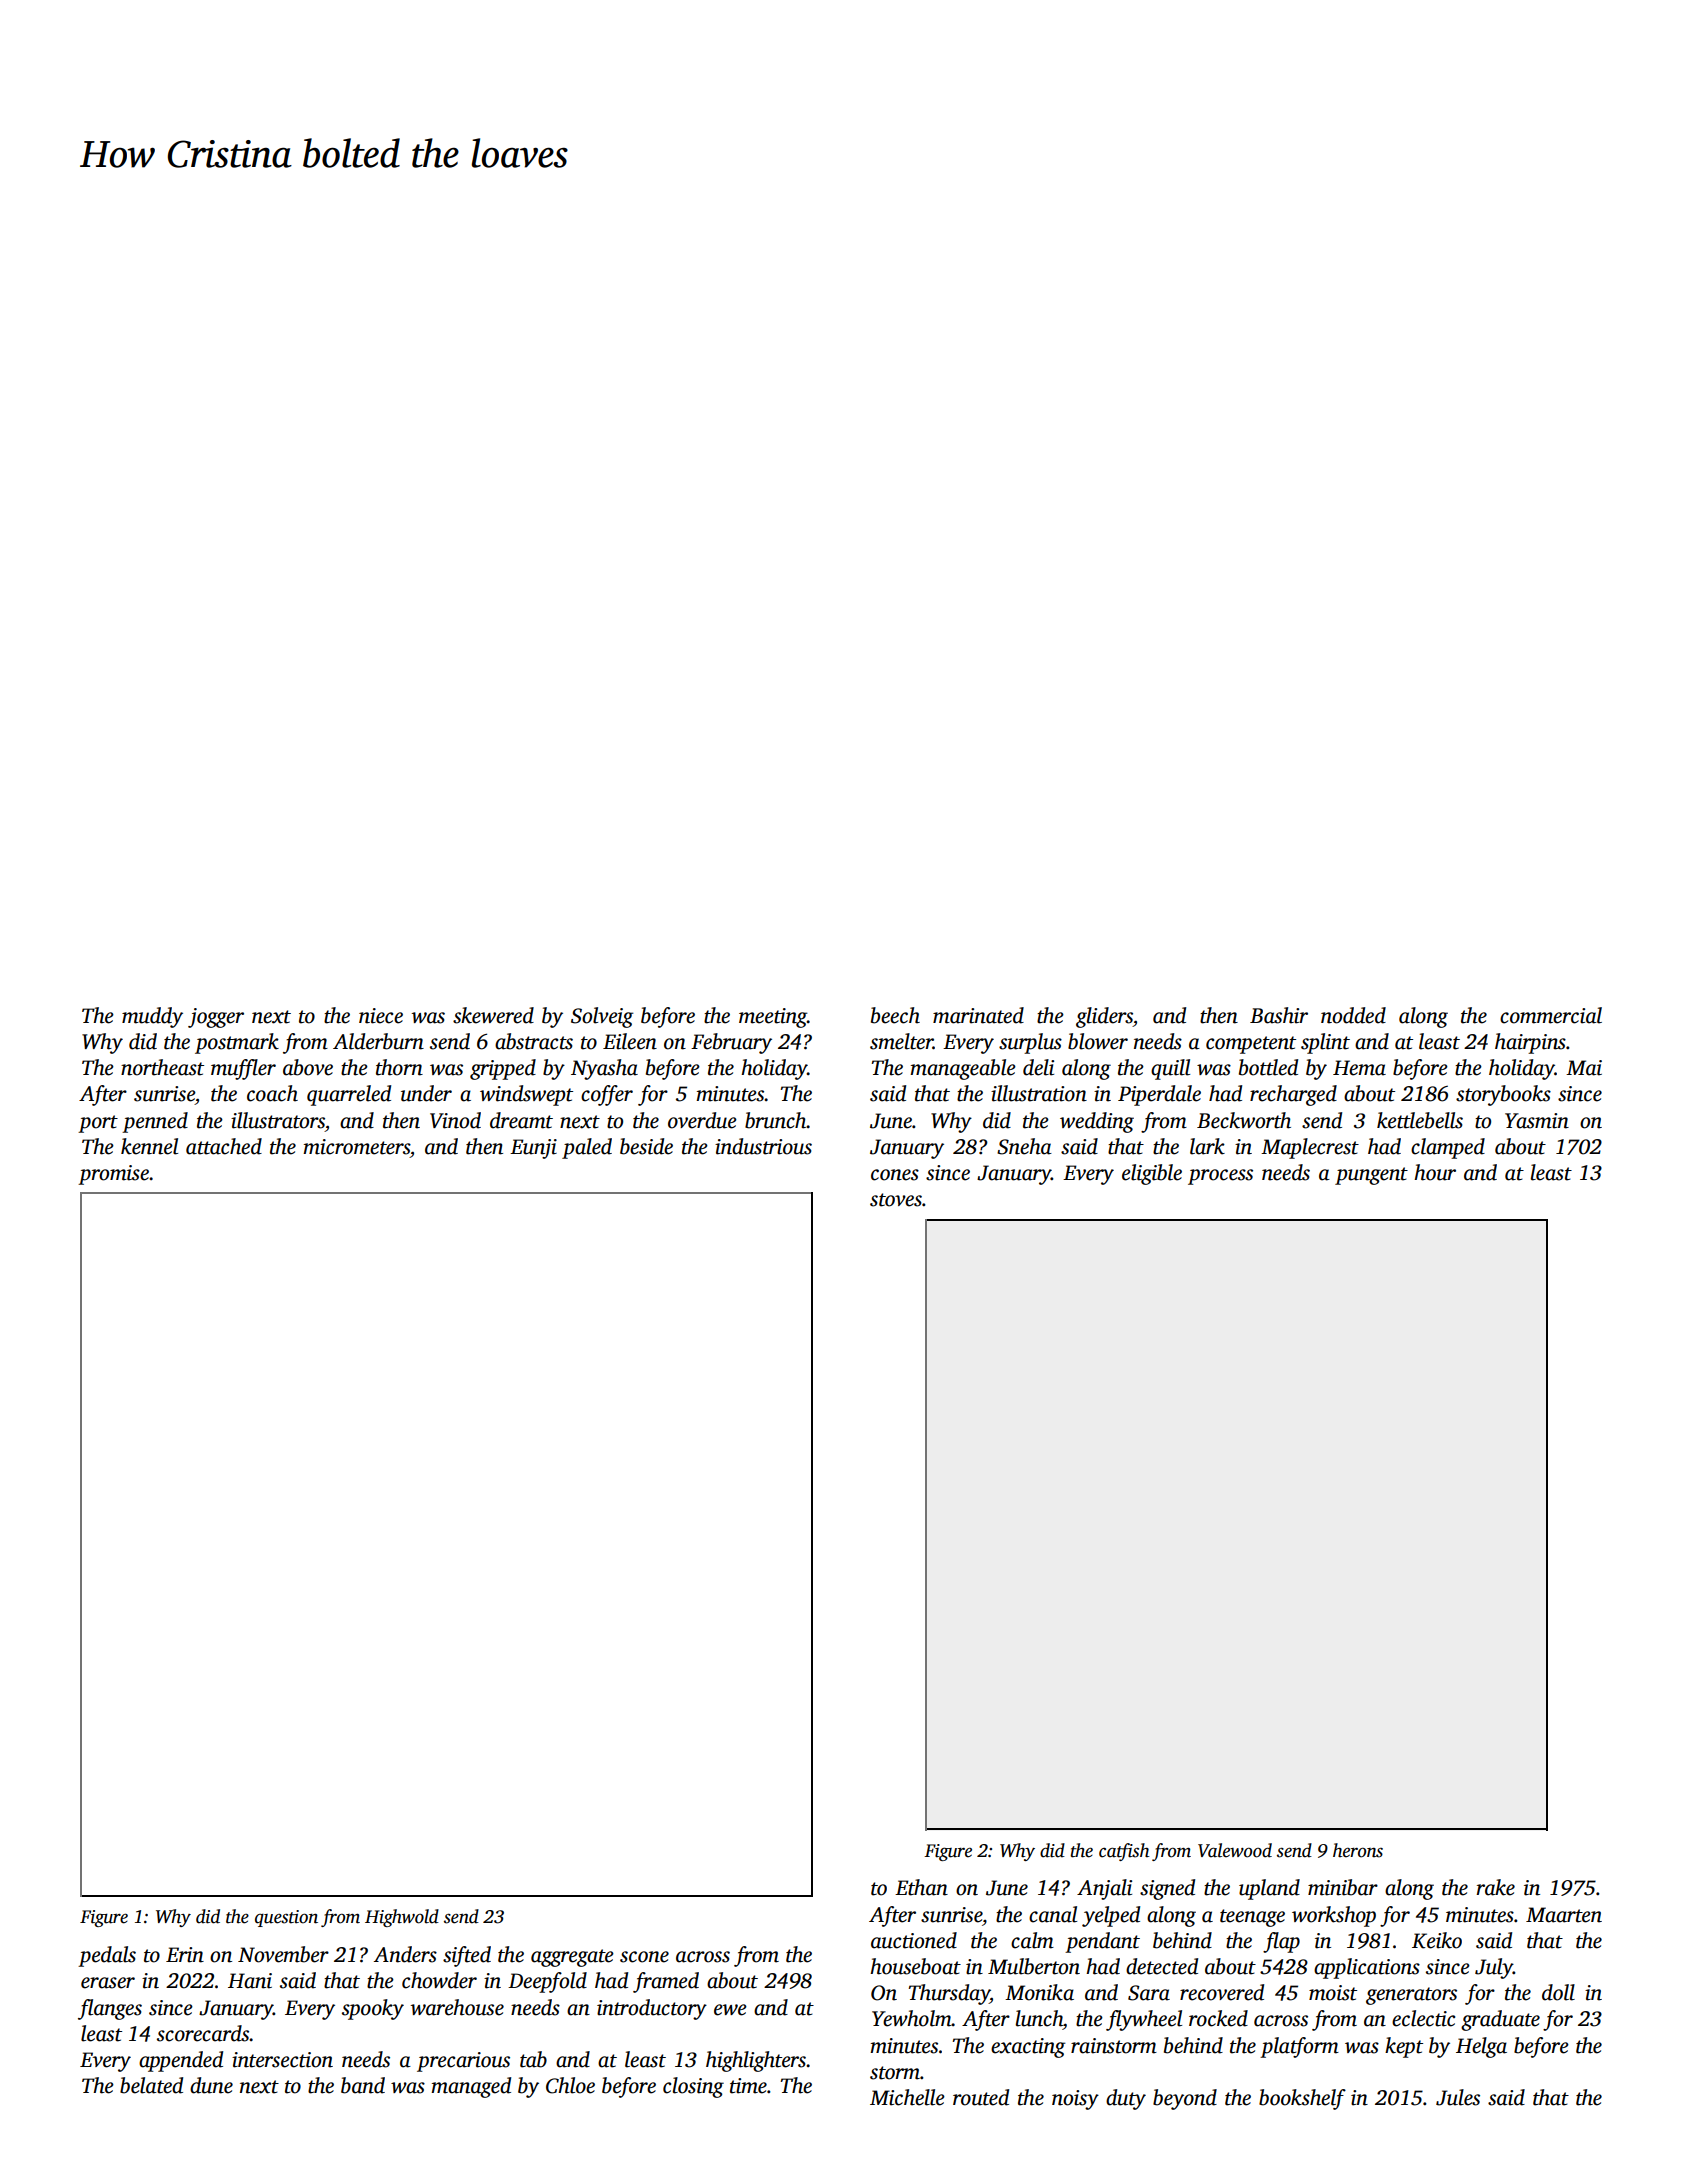 The image size is (1683, 2178). I want to click on question, so click(286, 1918).
